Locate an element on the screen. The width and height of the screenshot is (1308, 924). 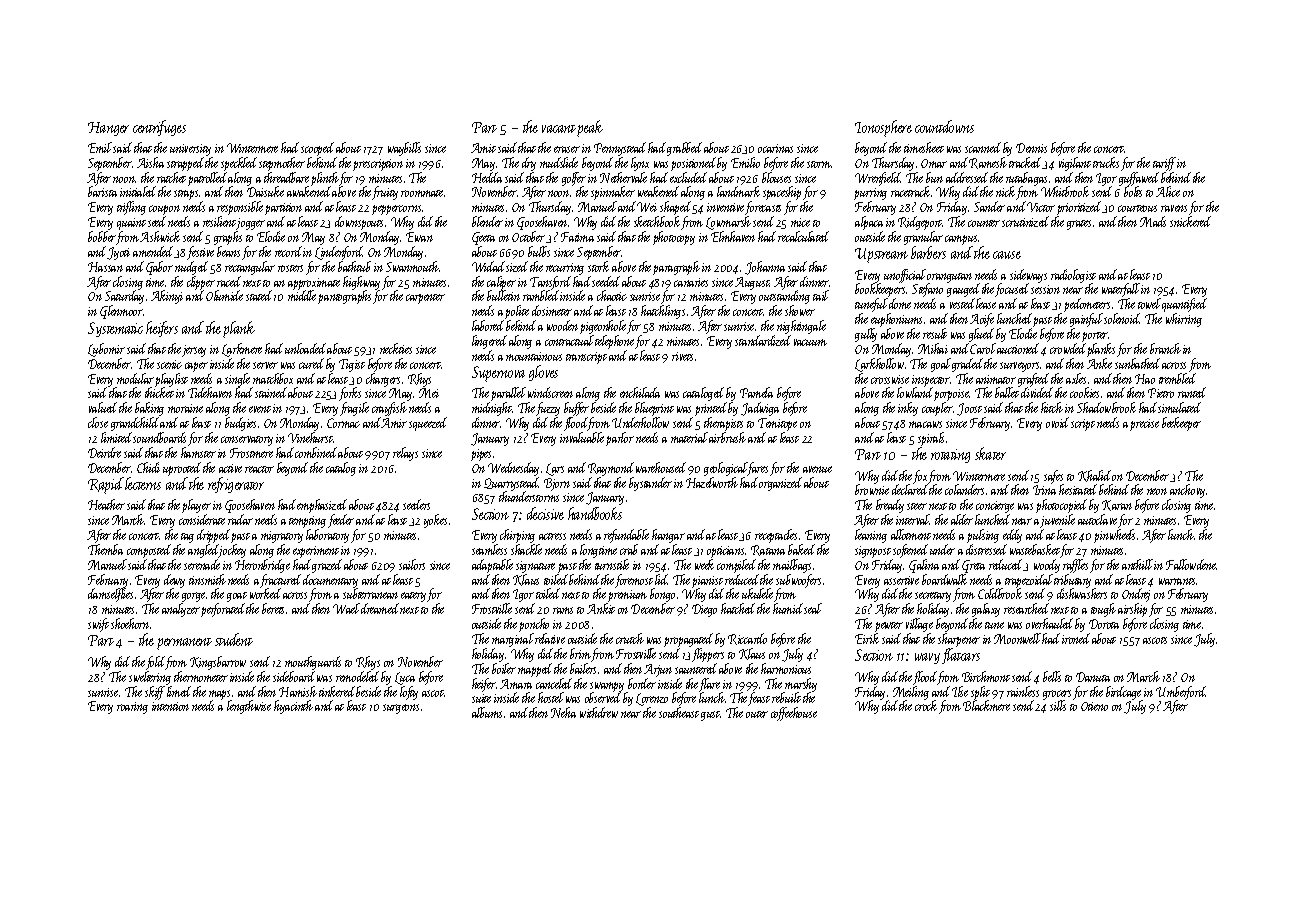
Hazelworth is located at coordinates (712, 482).
